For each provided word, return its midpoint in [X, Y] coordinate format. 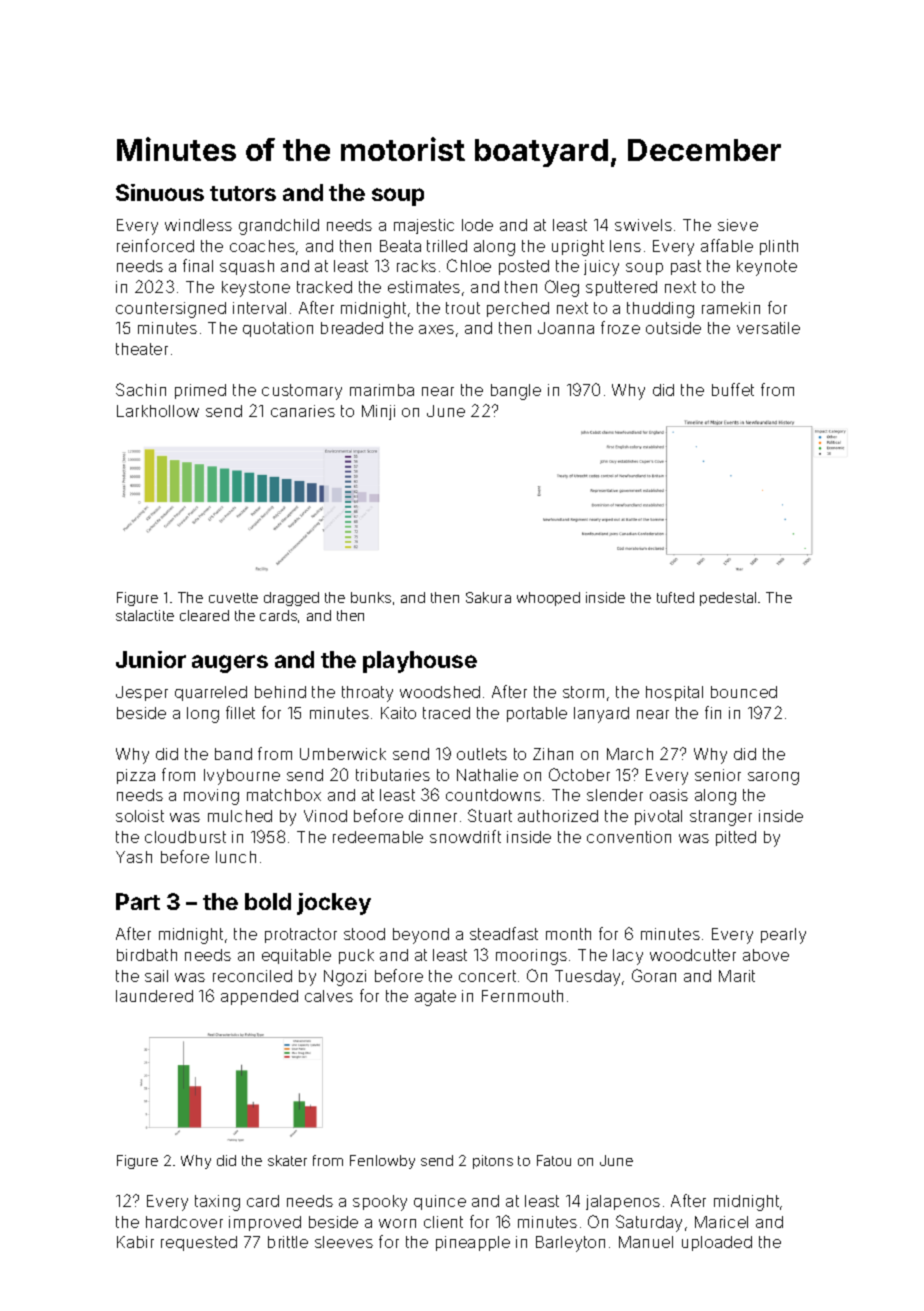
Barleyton [570, 1244]
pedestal [728, 599]
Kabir [135, 1242]
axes [436, 329]
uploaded [717, 1243]
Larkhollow [158, 411]
